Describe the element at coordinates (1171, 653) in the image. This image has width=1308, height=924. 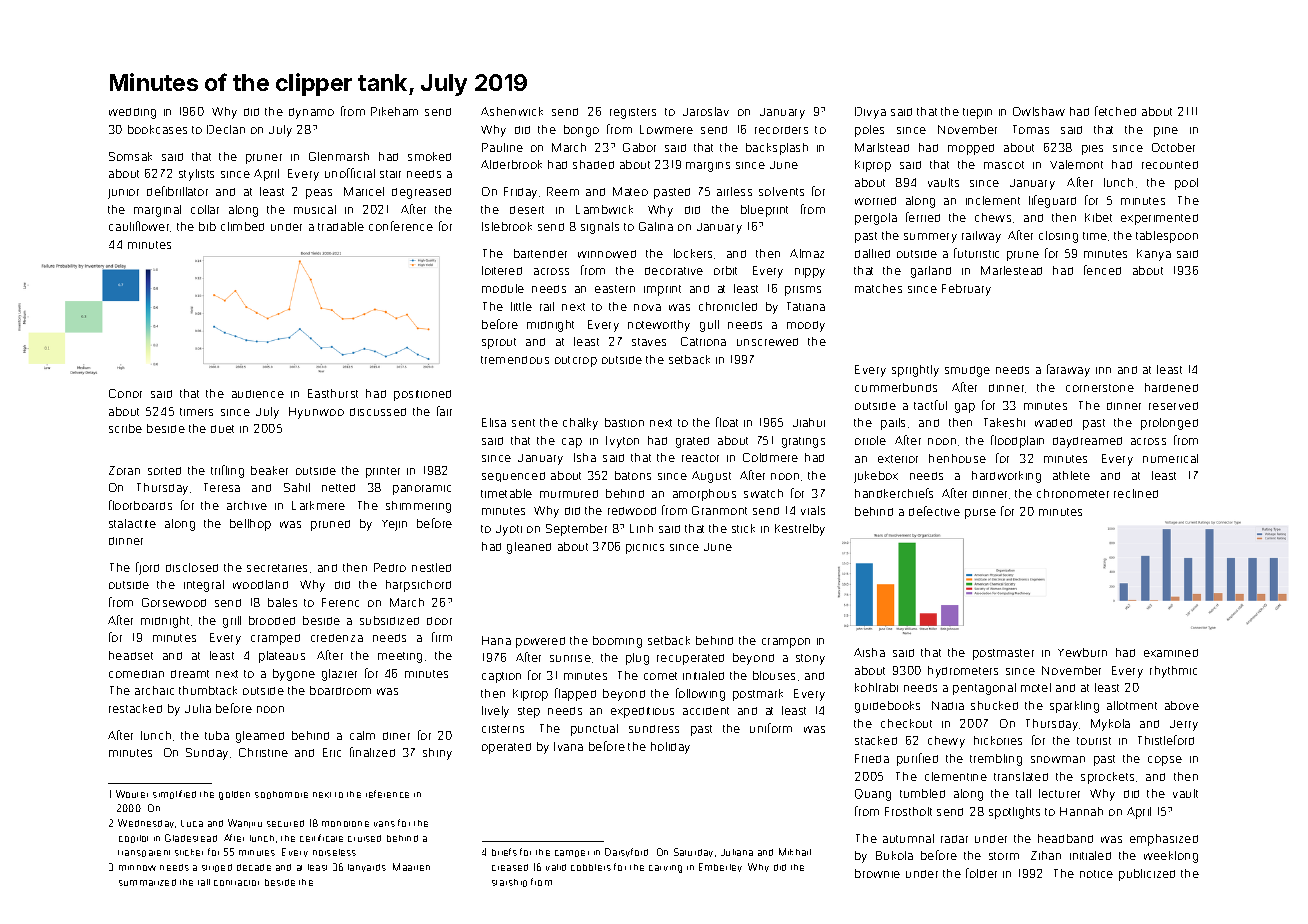
I see `examined` at that location.
